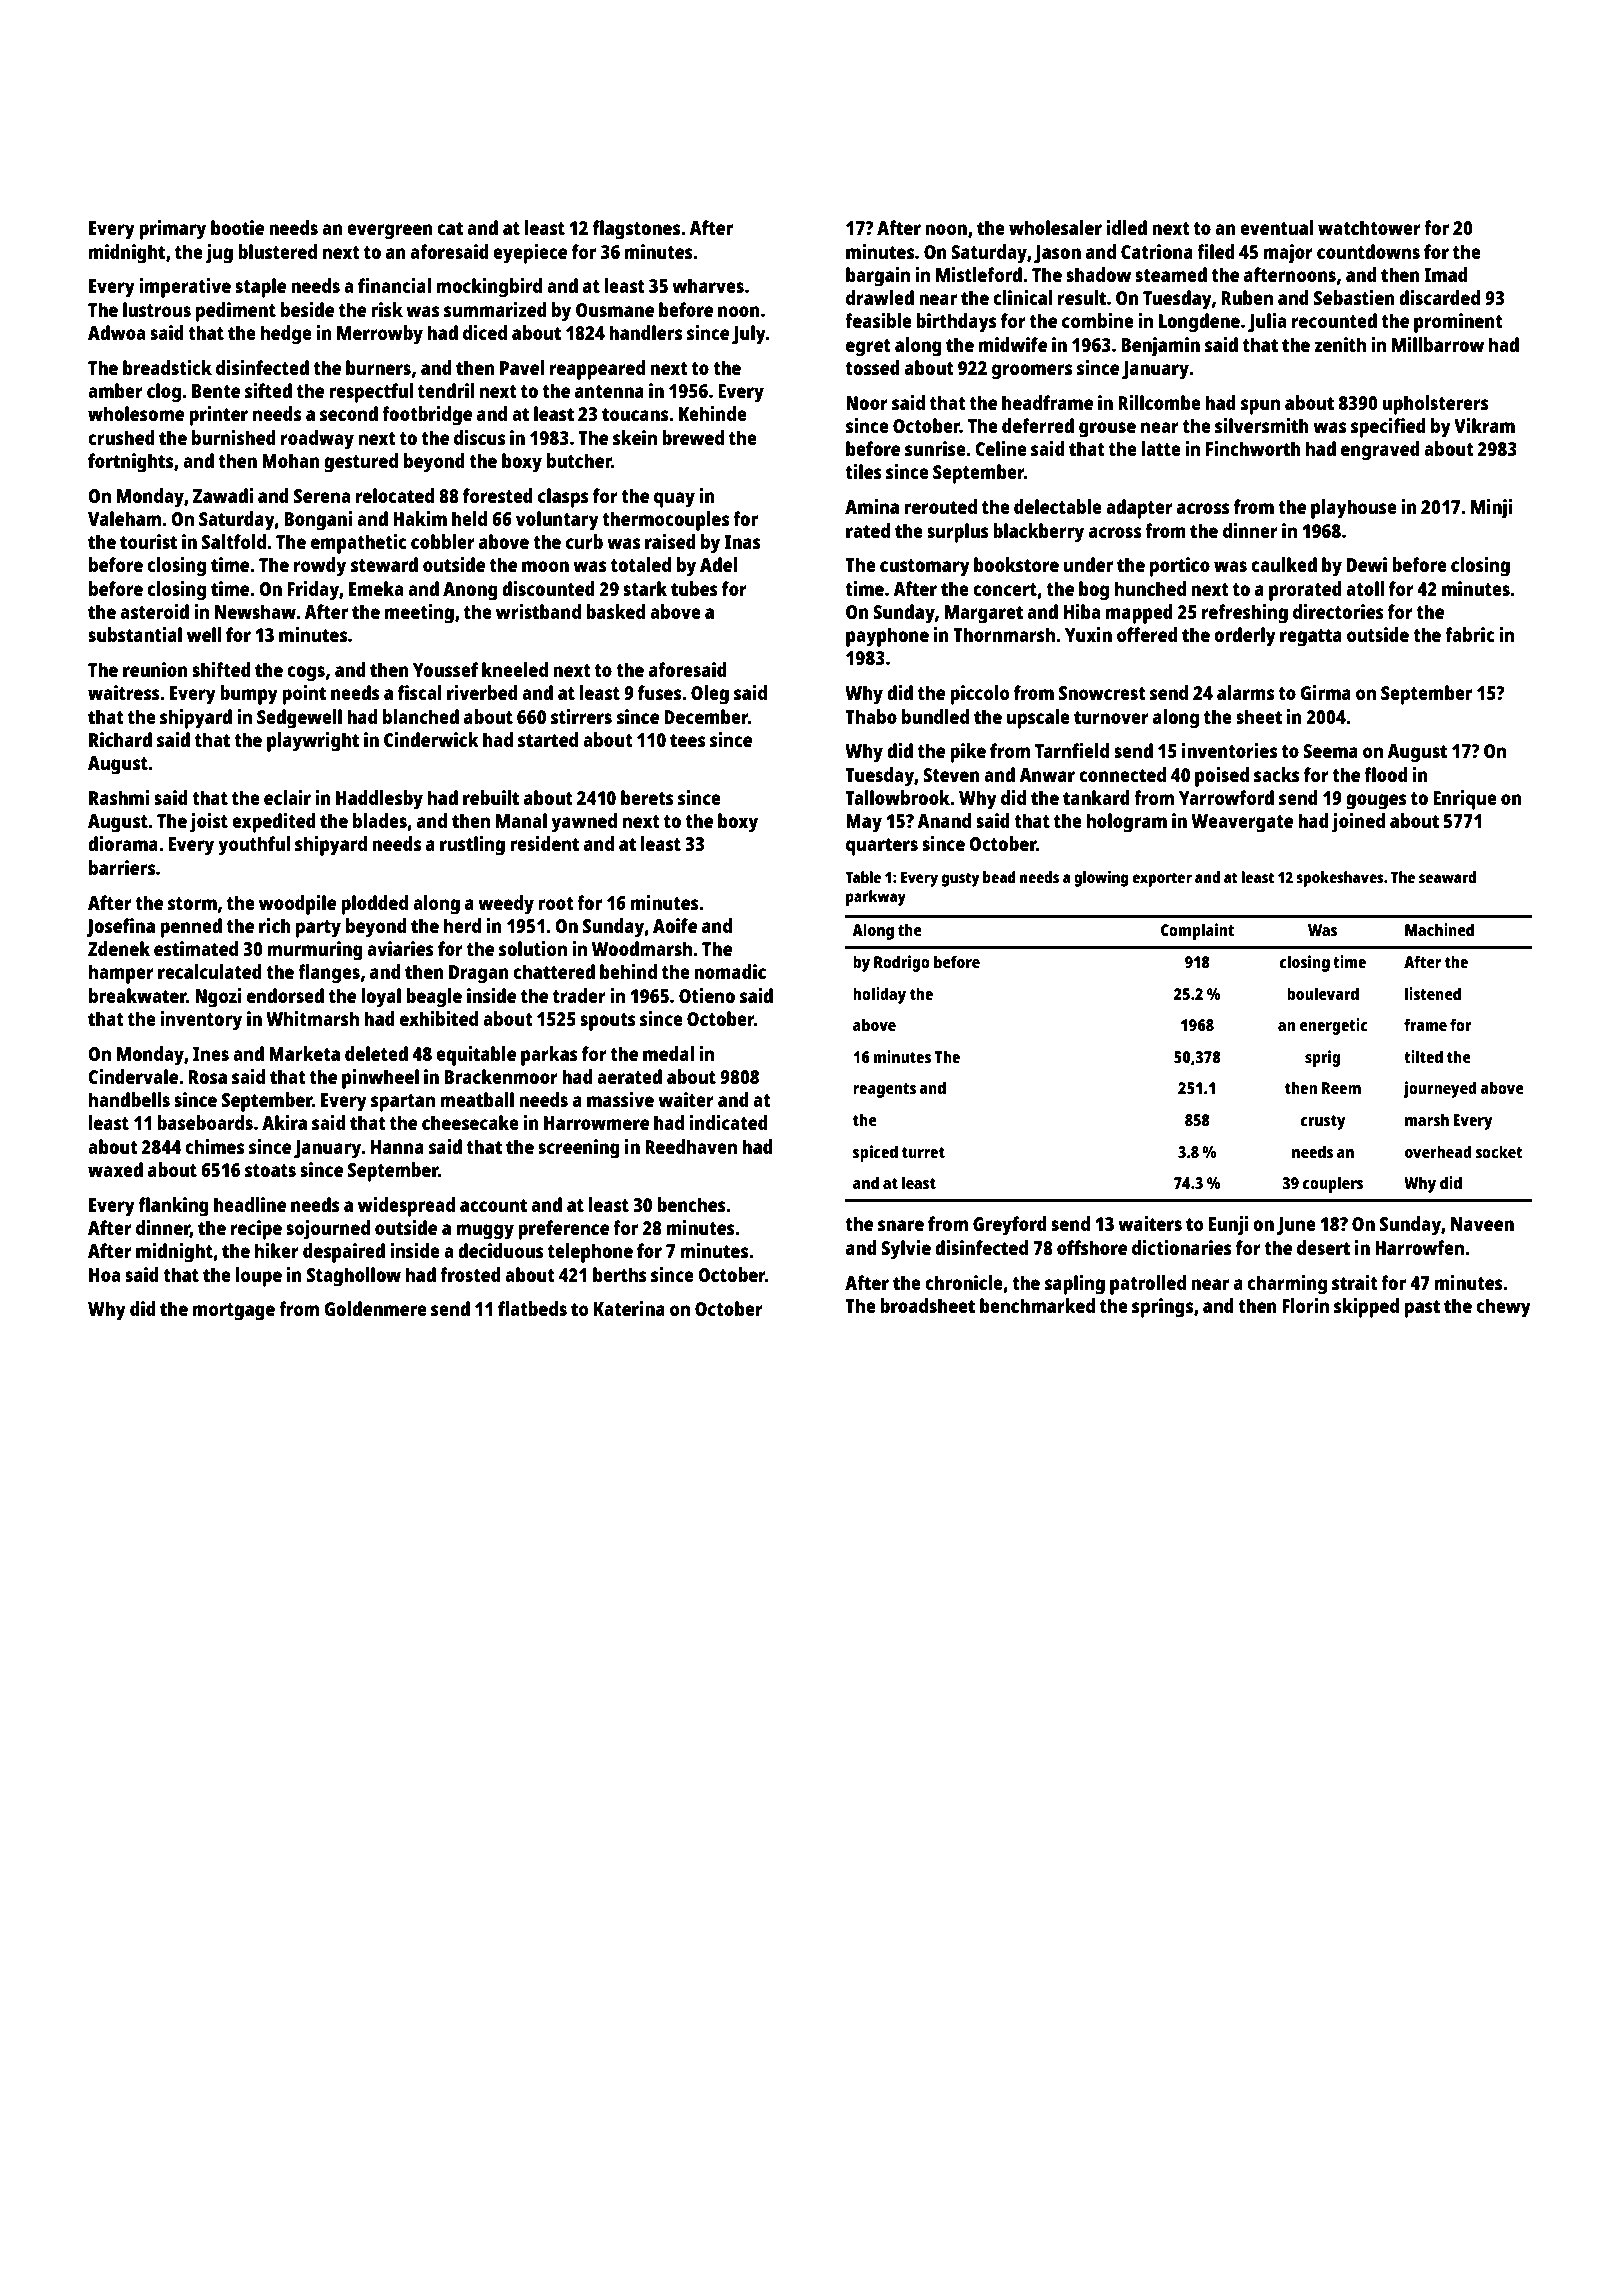 Image resolution: width=1620 pixels, height=2292 pixels. I want to click on Adwoa, so click(116, 332).
